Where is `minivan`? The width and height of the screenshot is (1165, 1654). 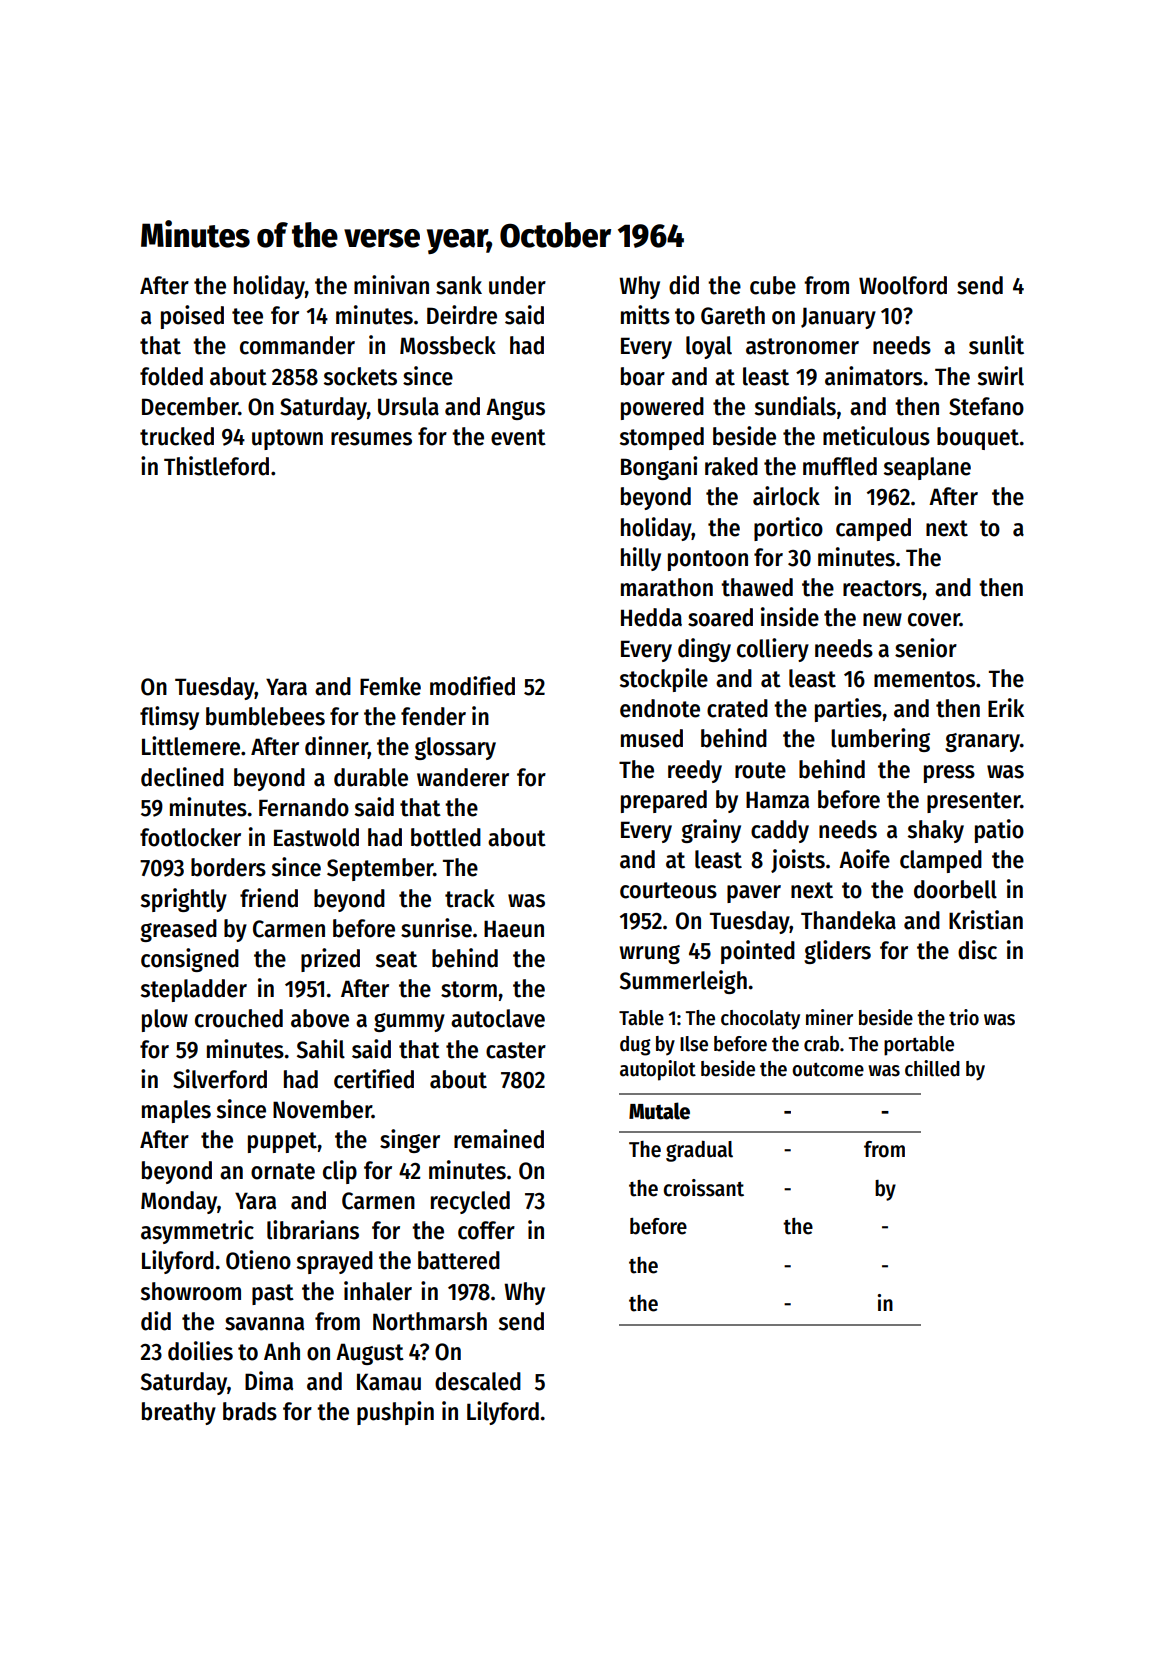
minivan is located at coordinates (391, 285).
